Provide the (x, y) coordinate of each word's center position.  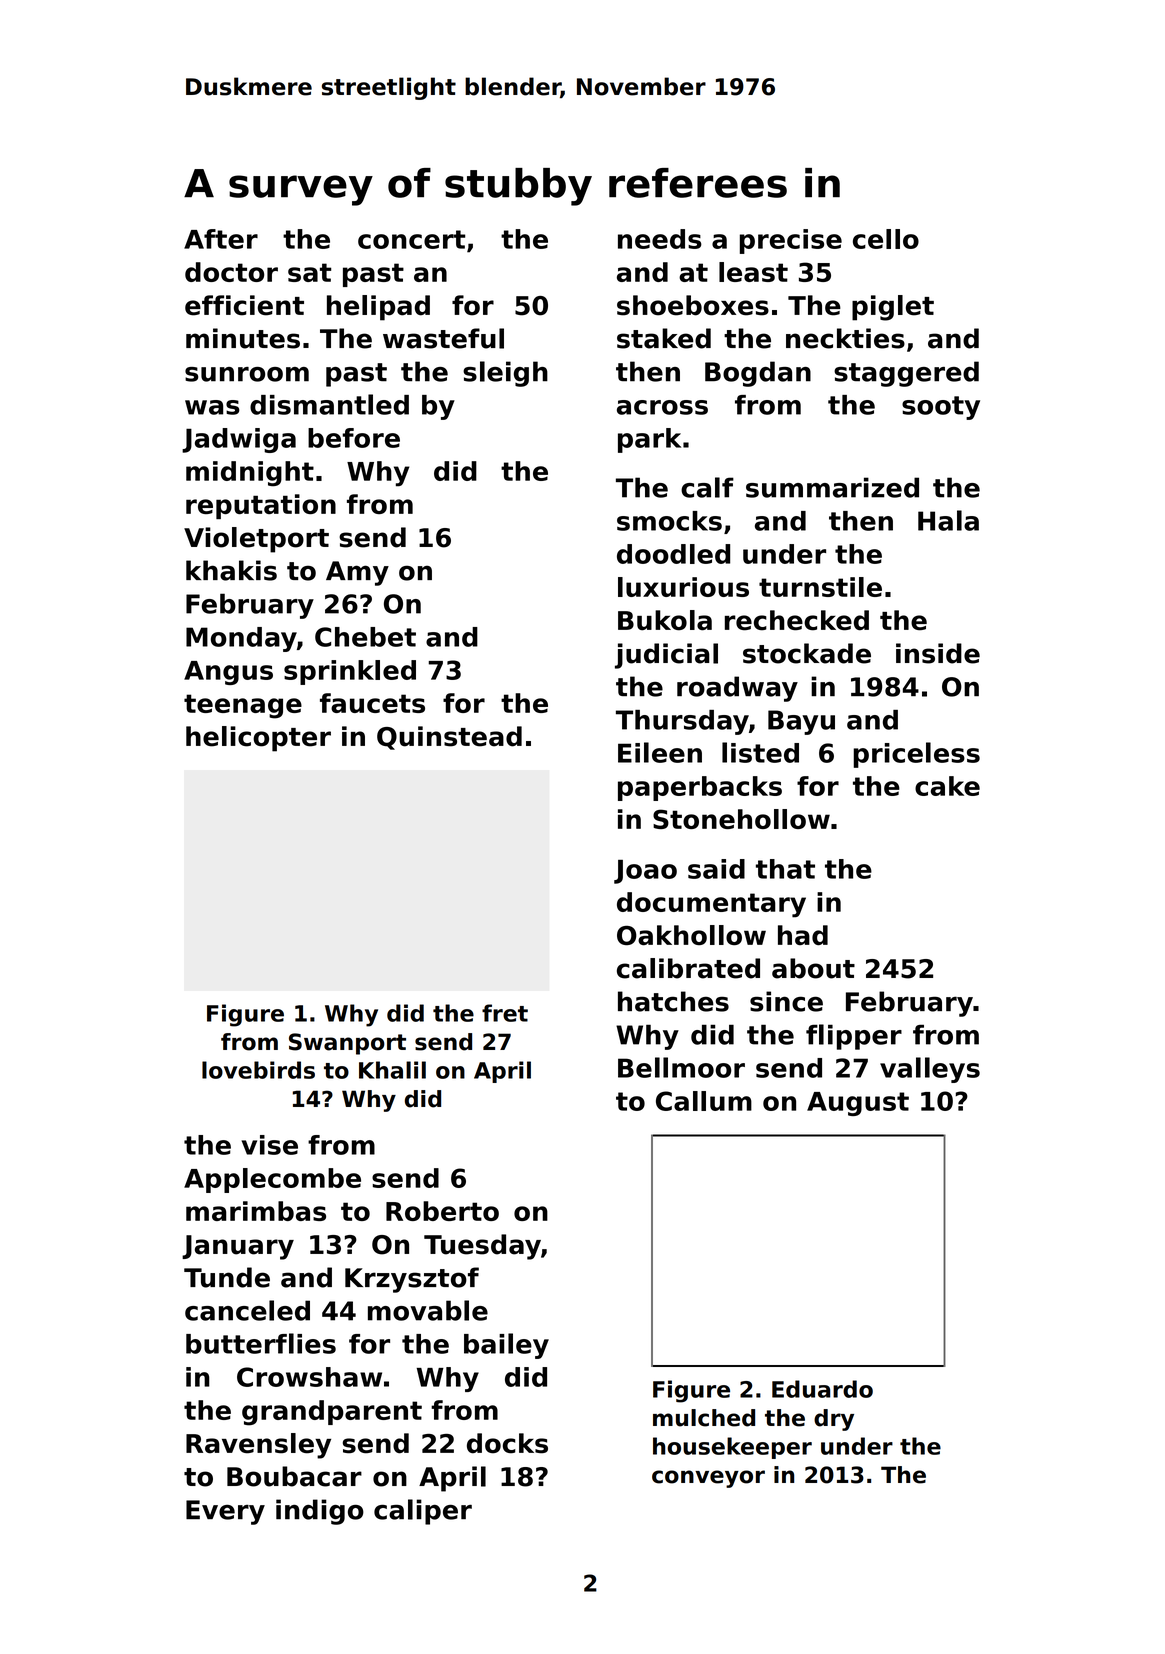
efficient (244, 305)
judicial (666, 656)
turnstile (820, 587)
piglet (893, 308)
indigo (320, 1512)
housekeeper (732, 1448)
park (649, 440)
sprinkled (350, 672)
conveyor (708, 1479)
